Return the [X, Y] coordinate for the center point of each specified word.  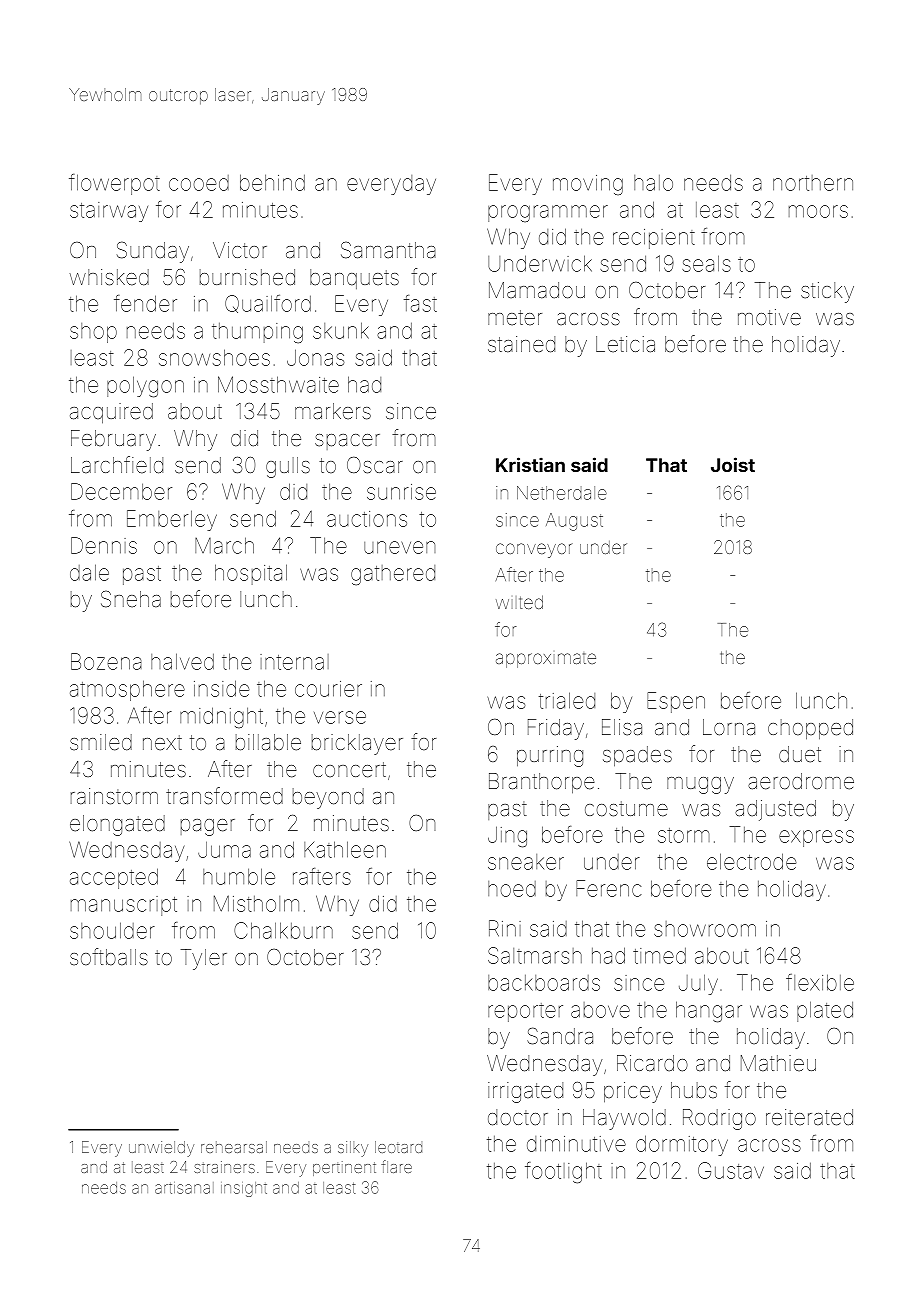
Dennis [104, 545]
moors [818, 211]
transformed [224, 796]
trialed [567, 700]
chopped [810, 729]
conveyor [534, 550]
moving [588, 185]
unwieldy [161, 1149]
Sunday [153, 252]
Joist [733, 464]
